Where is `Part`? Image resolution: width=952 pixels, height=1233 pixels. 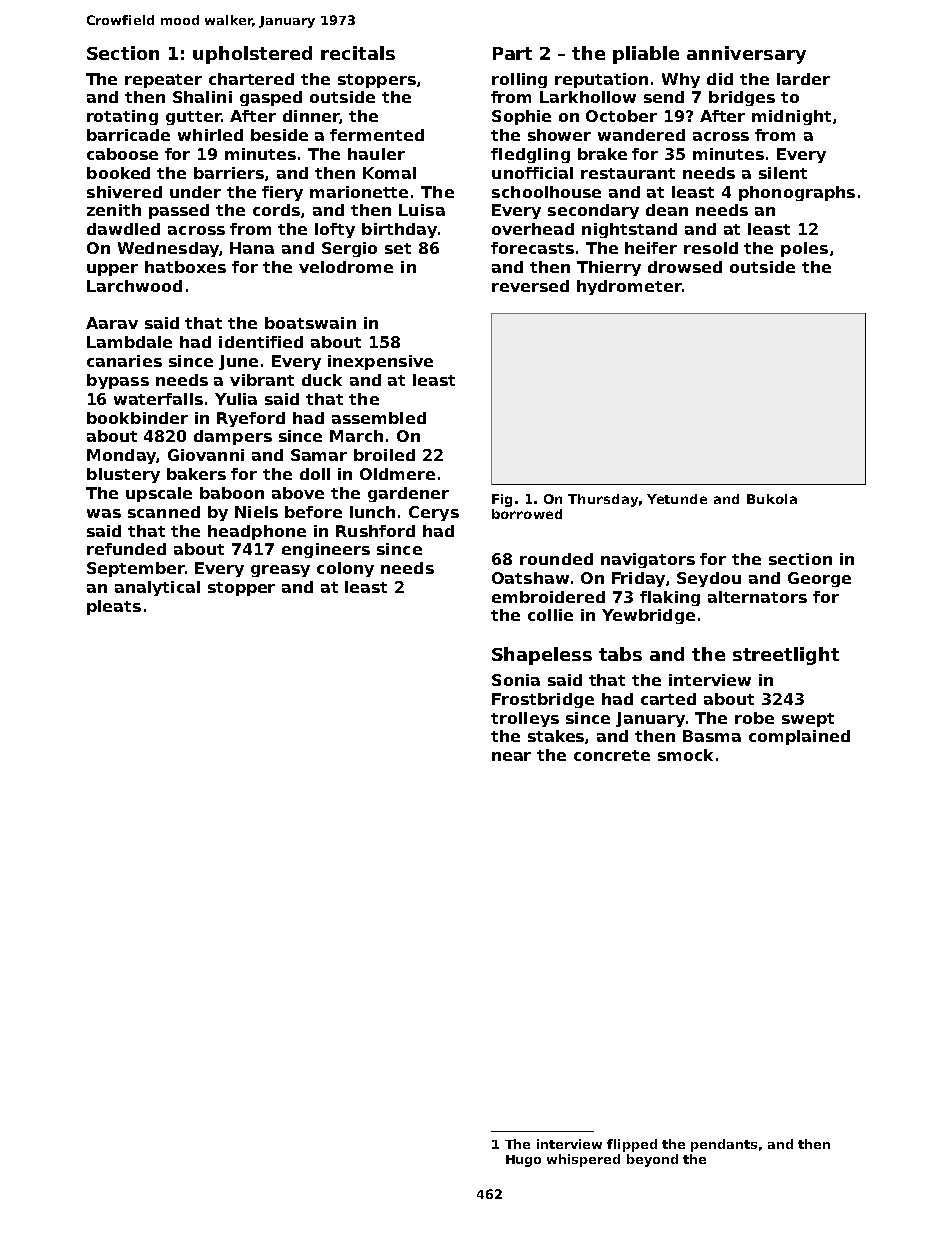
Part is located at coordinates (512, 53).
